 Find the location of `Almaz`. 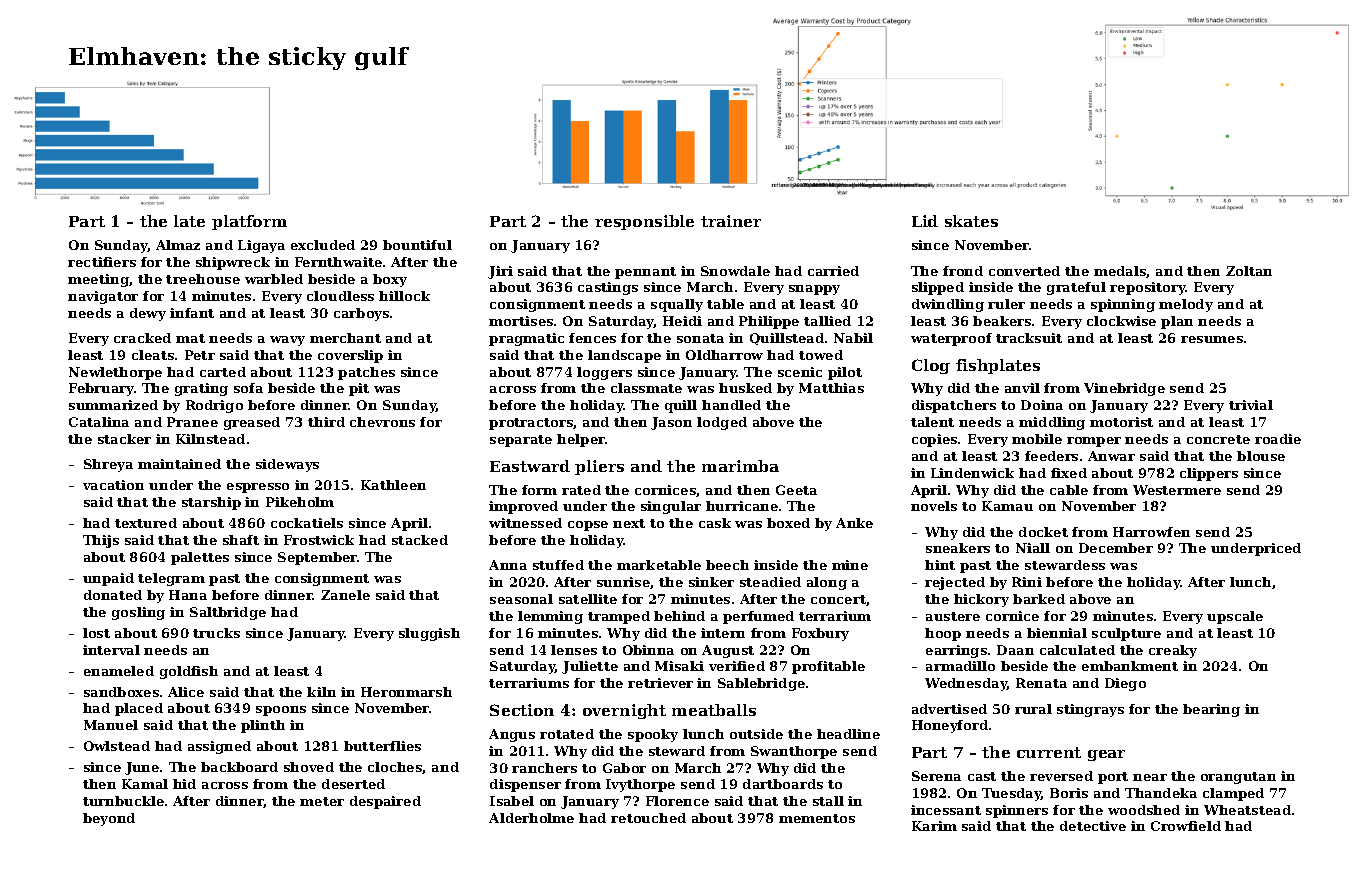

Almaz is located at coordinates (178, 245).
